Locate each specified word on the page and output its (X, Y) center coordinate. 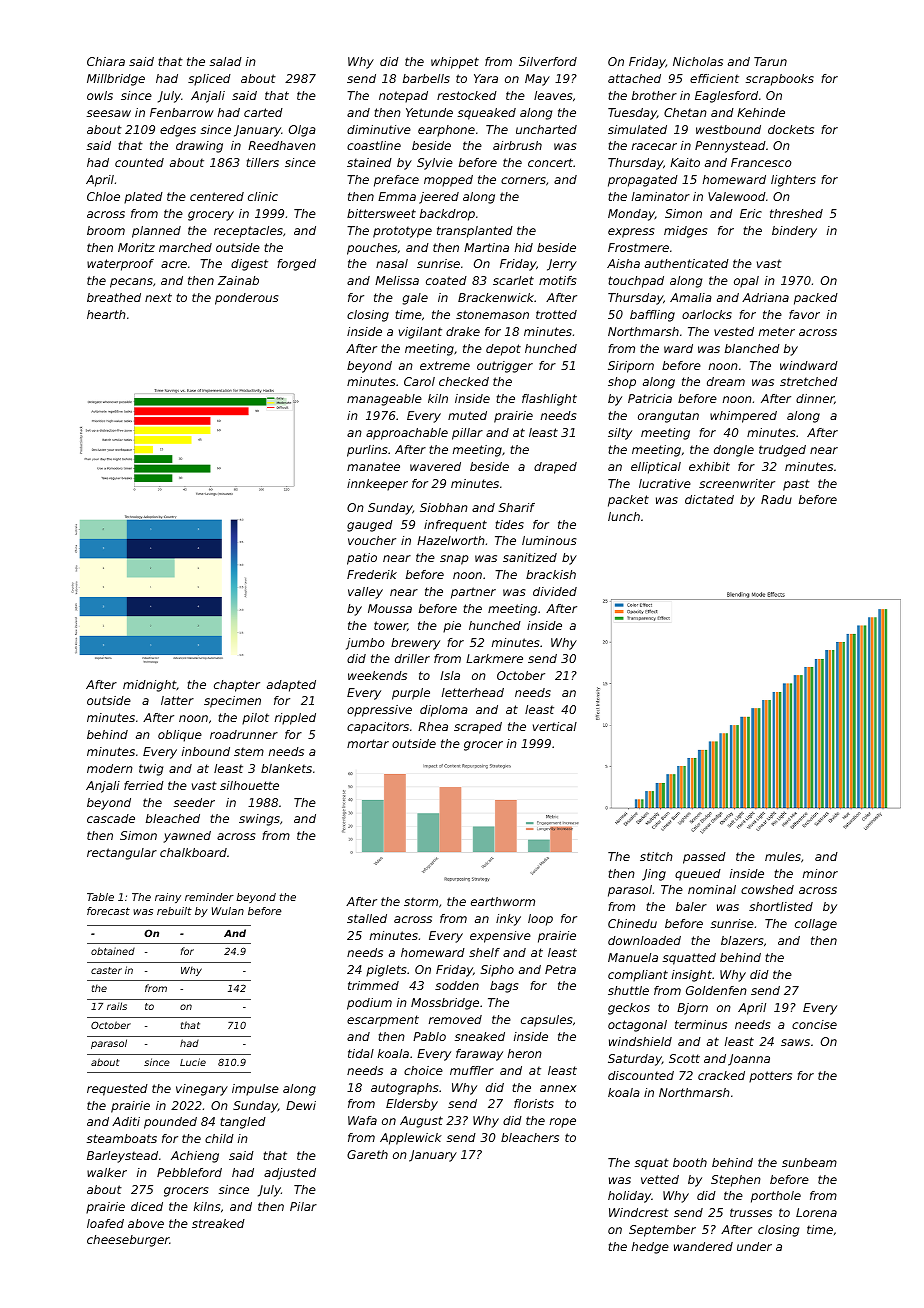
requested (117, 1090)
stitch (656, 856)
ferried (144, 785)
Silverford (548, 61)
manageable (384, 400)
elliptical (656, 468)
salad (226, 61)
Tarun (770, 61)
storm (421, 901)
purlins (367, 451)
